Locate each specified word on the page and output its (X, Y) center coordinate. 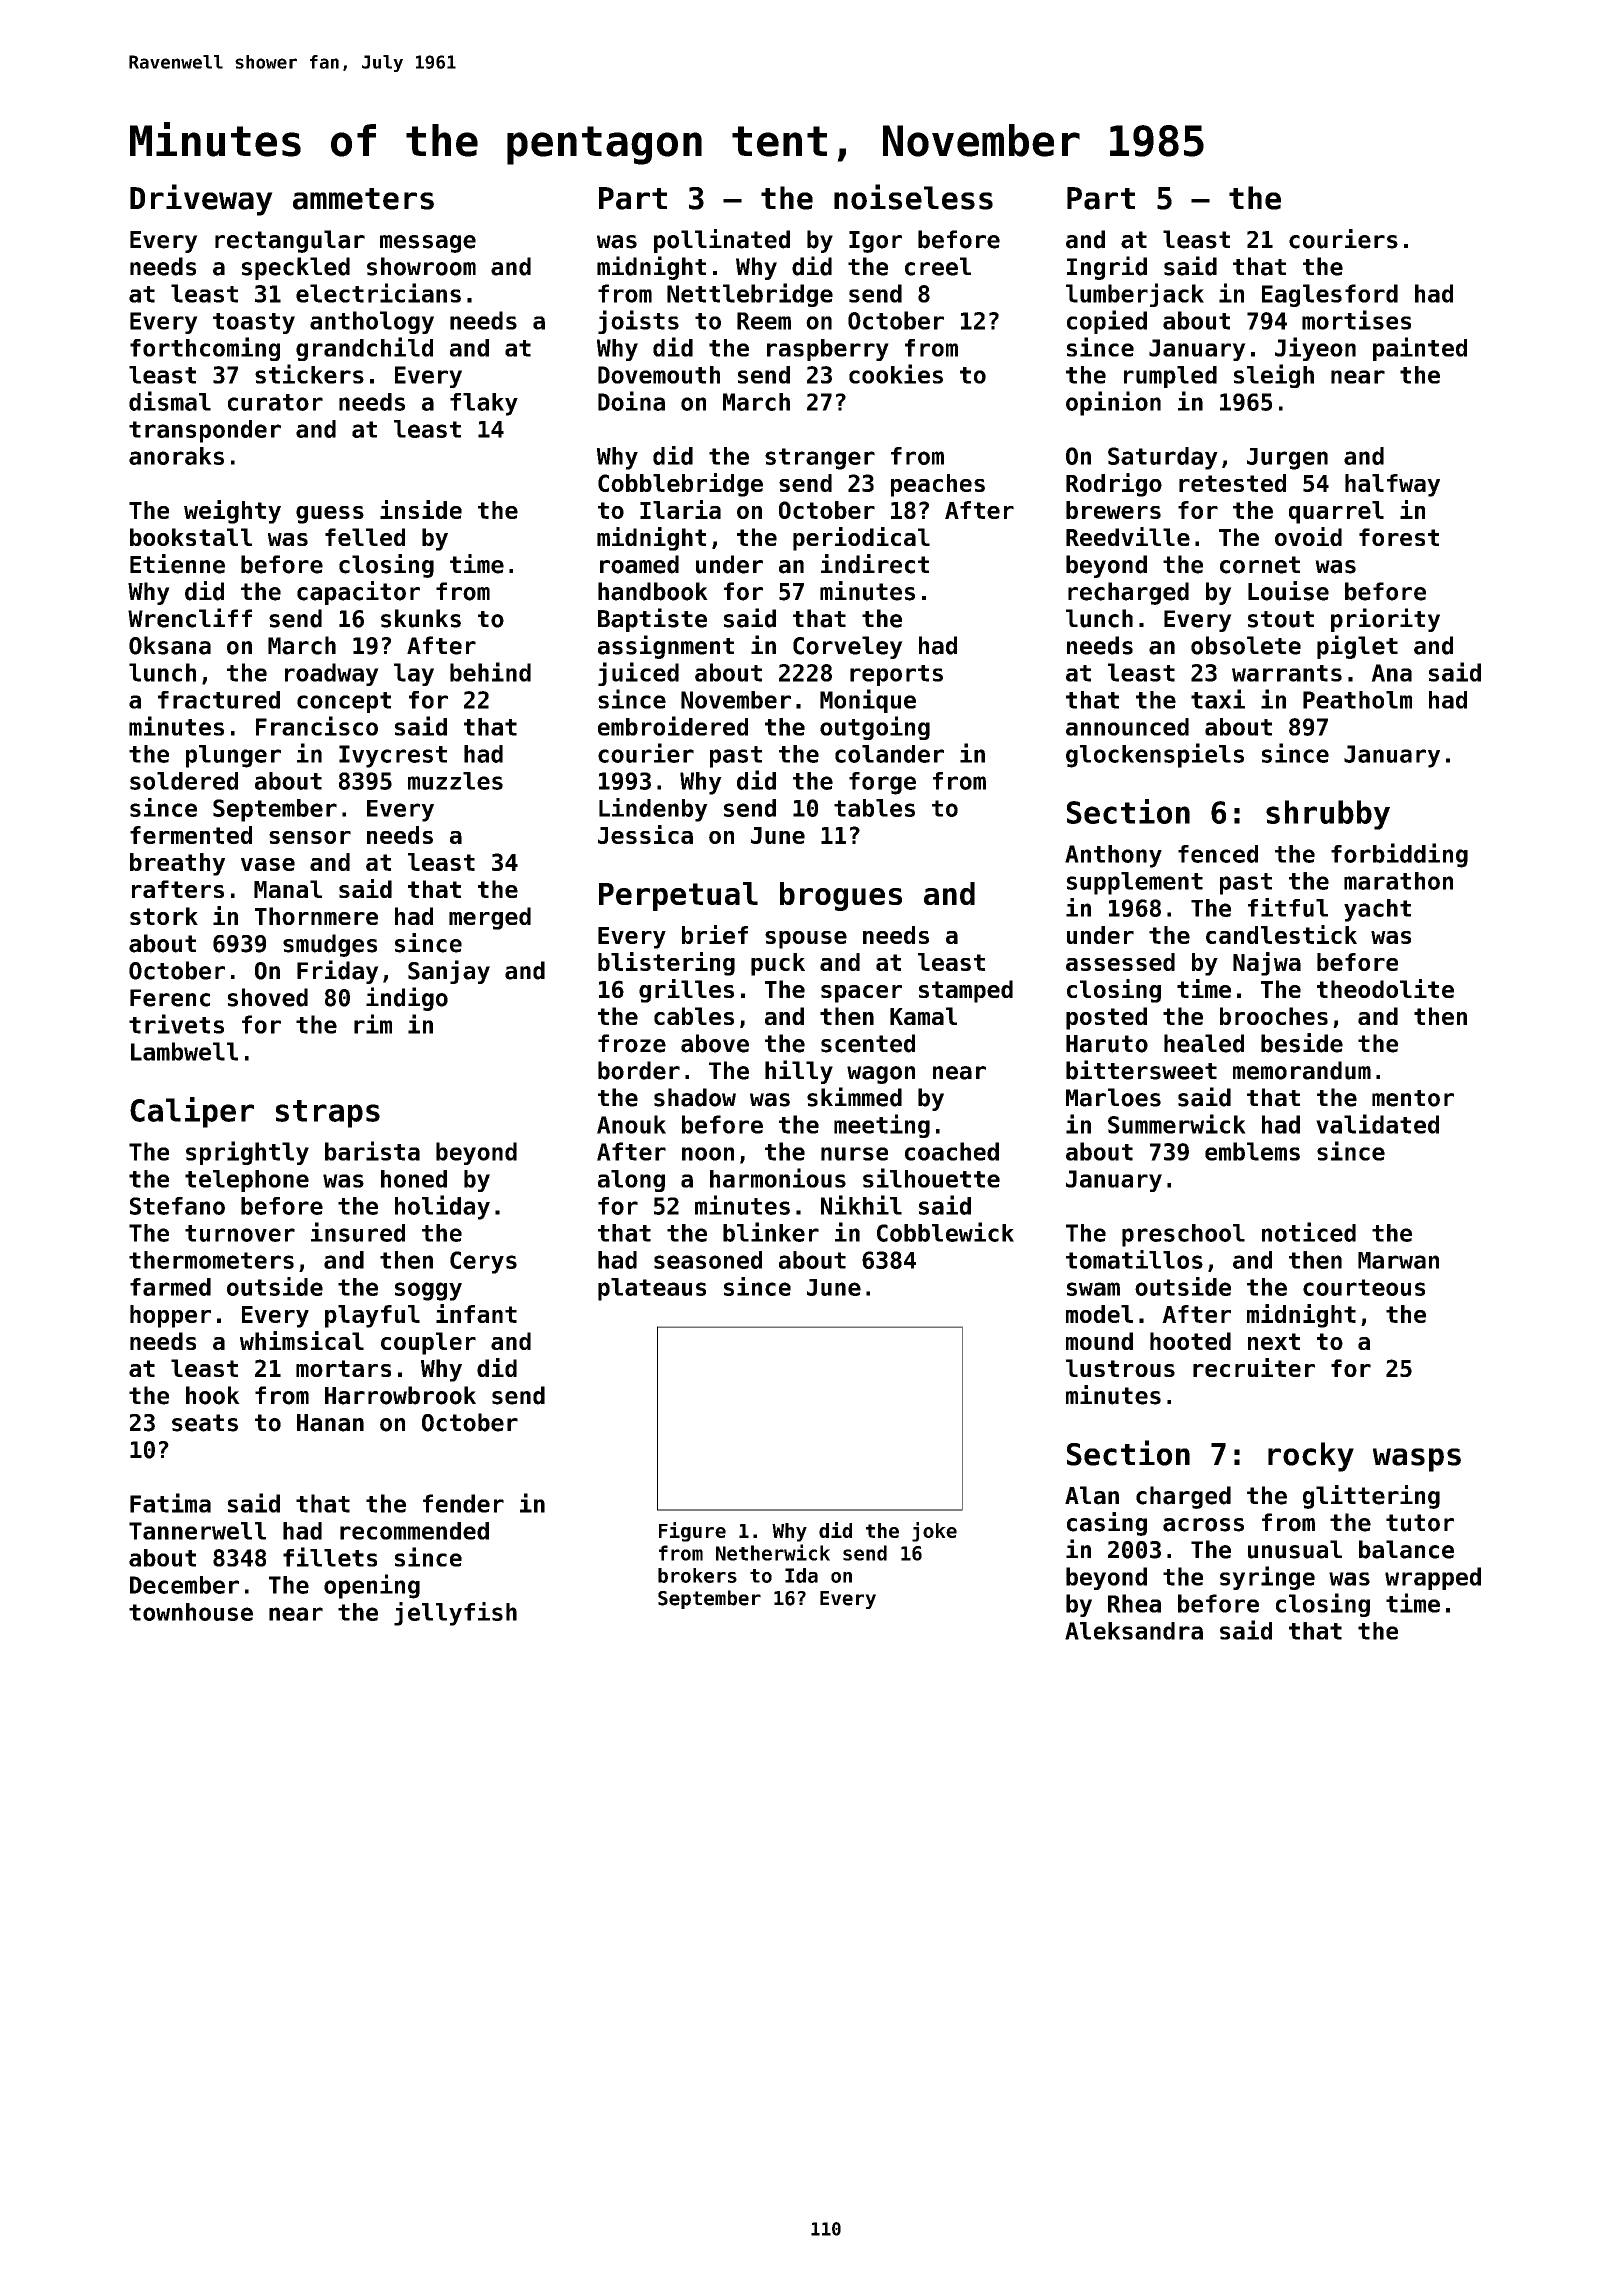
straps (328, 1114)
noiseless (913, 197)
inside (421, 509)
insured (358, 1232)
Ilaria (680, 509)
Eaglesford (1330, 295)
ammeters (363, 199)
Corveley (848, 647)
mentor (1413, 1098)
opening (372, 1586)
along (631, 1181)
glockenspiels (1155, 755)
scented (868, 1043)
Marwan (1398, 1260)
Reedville (1128, 536)
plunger (233, 756)
